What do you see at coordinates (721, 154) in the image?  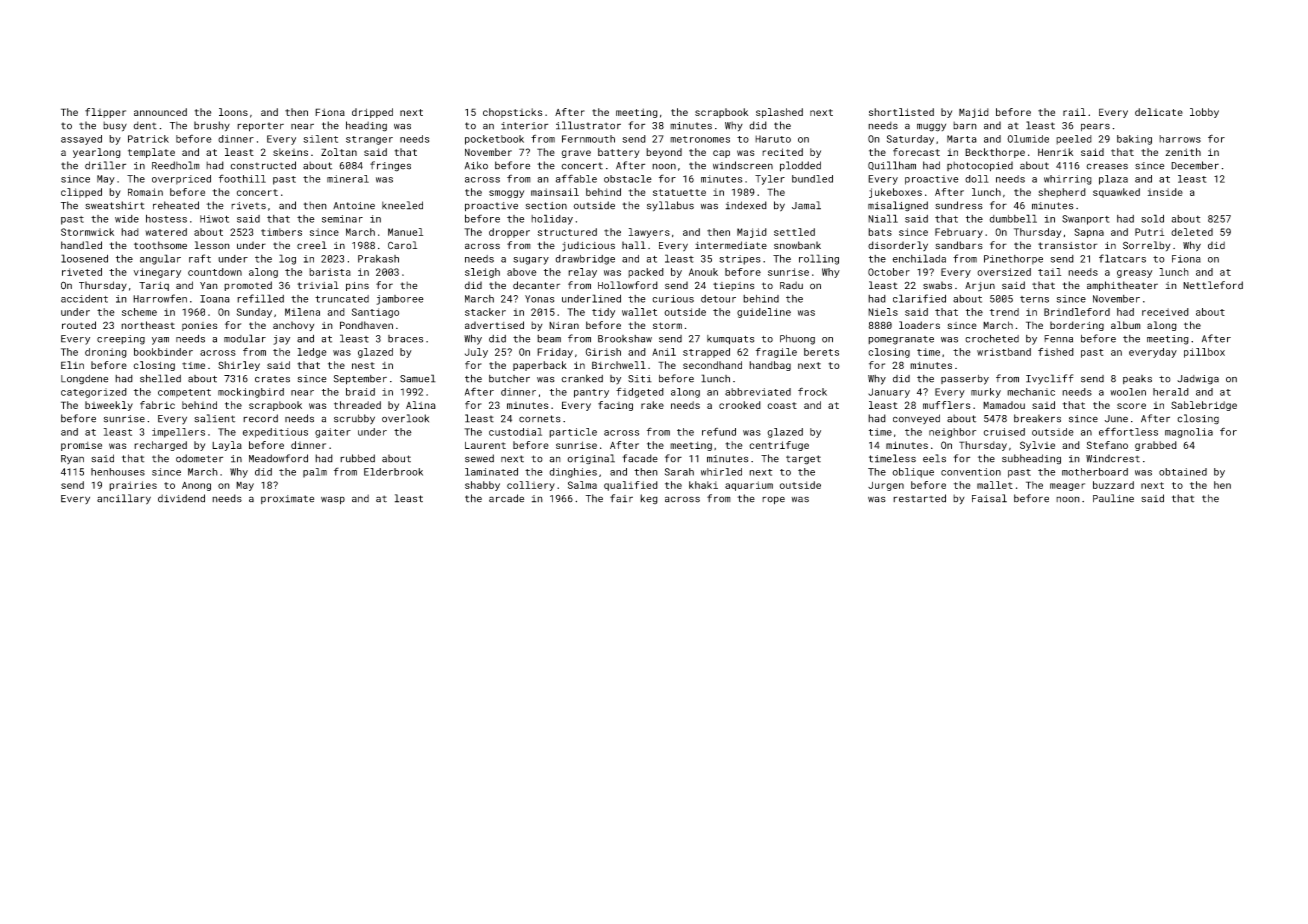 I see `cap` at bounding box center [721, 154].
